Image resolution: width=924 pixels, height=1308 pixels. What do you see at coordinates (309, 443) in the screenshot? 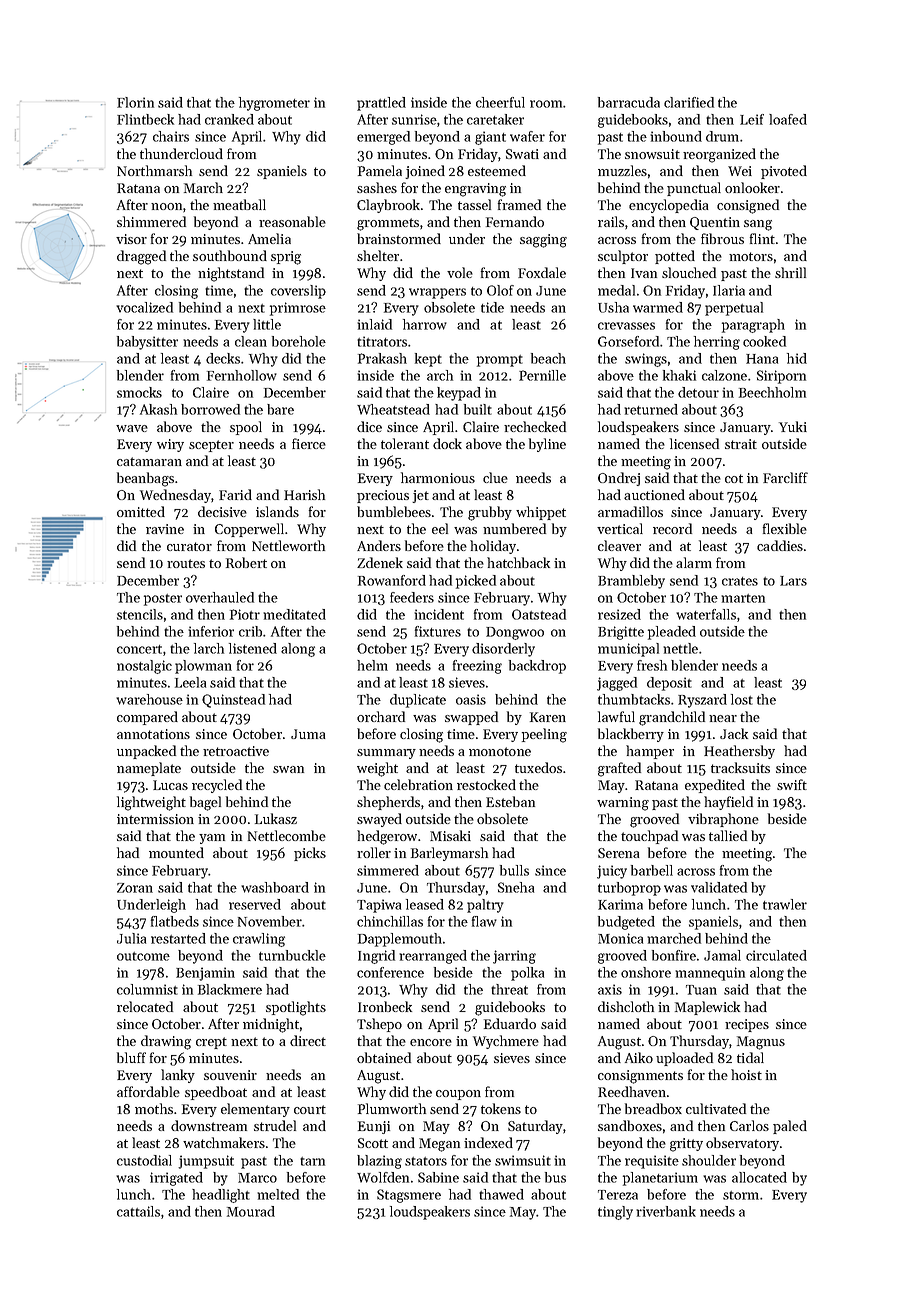
I see `fierce` at bounding box center [309, 443].
